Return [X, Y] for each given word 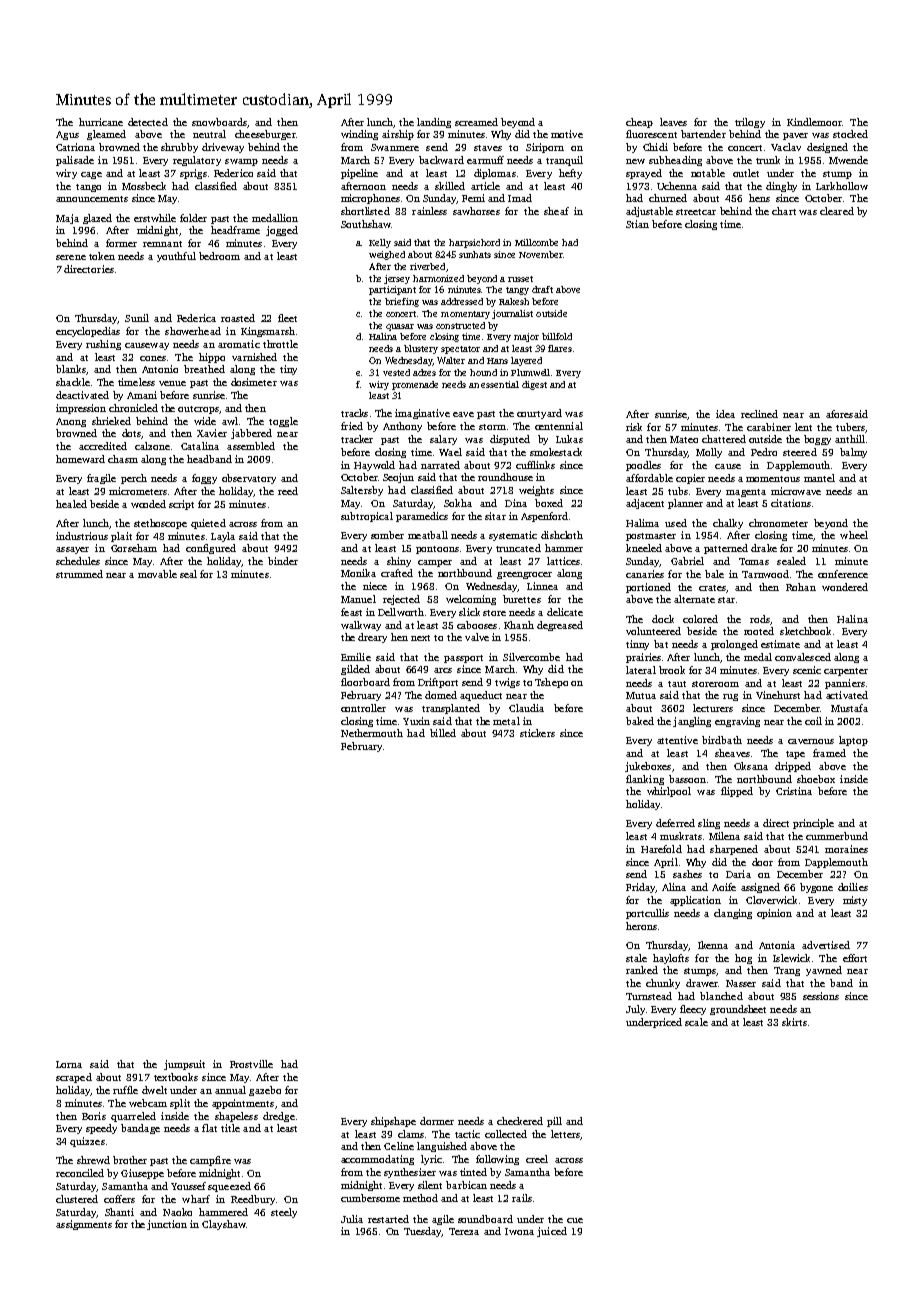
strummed [79, 574]
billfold [557, 336]
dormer [437, 1121]
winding [359, 135]
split [180, 1104]
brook [672, 670]
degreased [560, 626]
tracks [354, 413]
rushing [103, 345]
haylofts [671, 959]
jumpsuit [184, 1065]
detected [148, 122]
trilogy [750, 123]
